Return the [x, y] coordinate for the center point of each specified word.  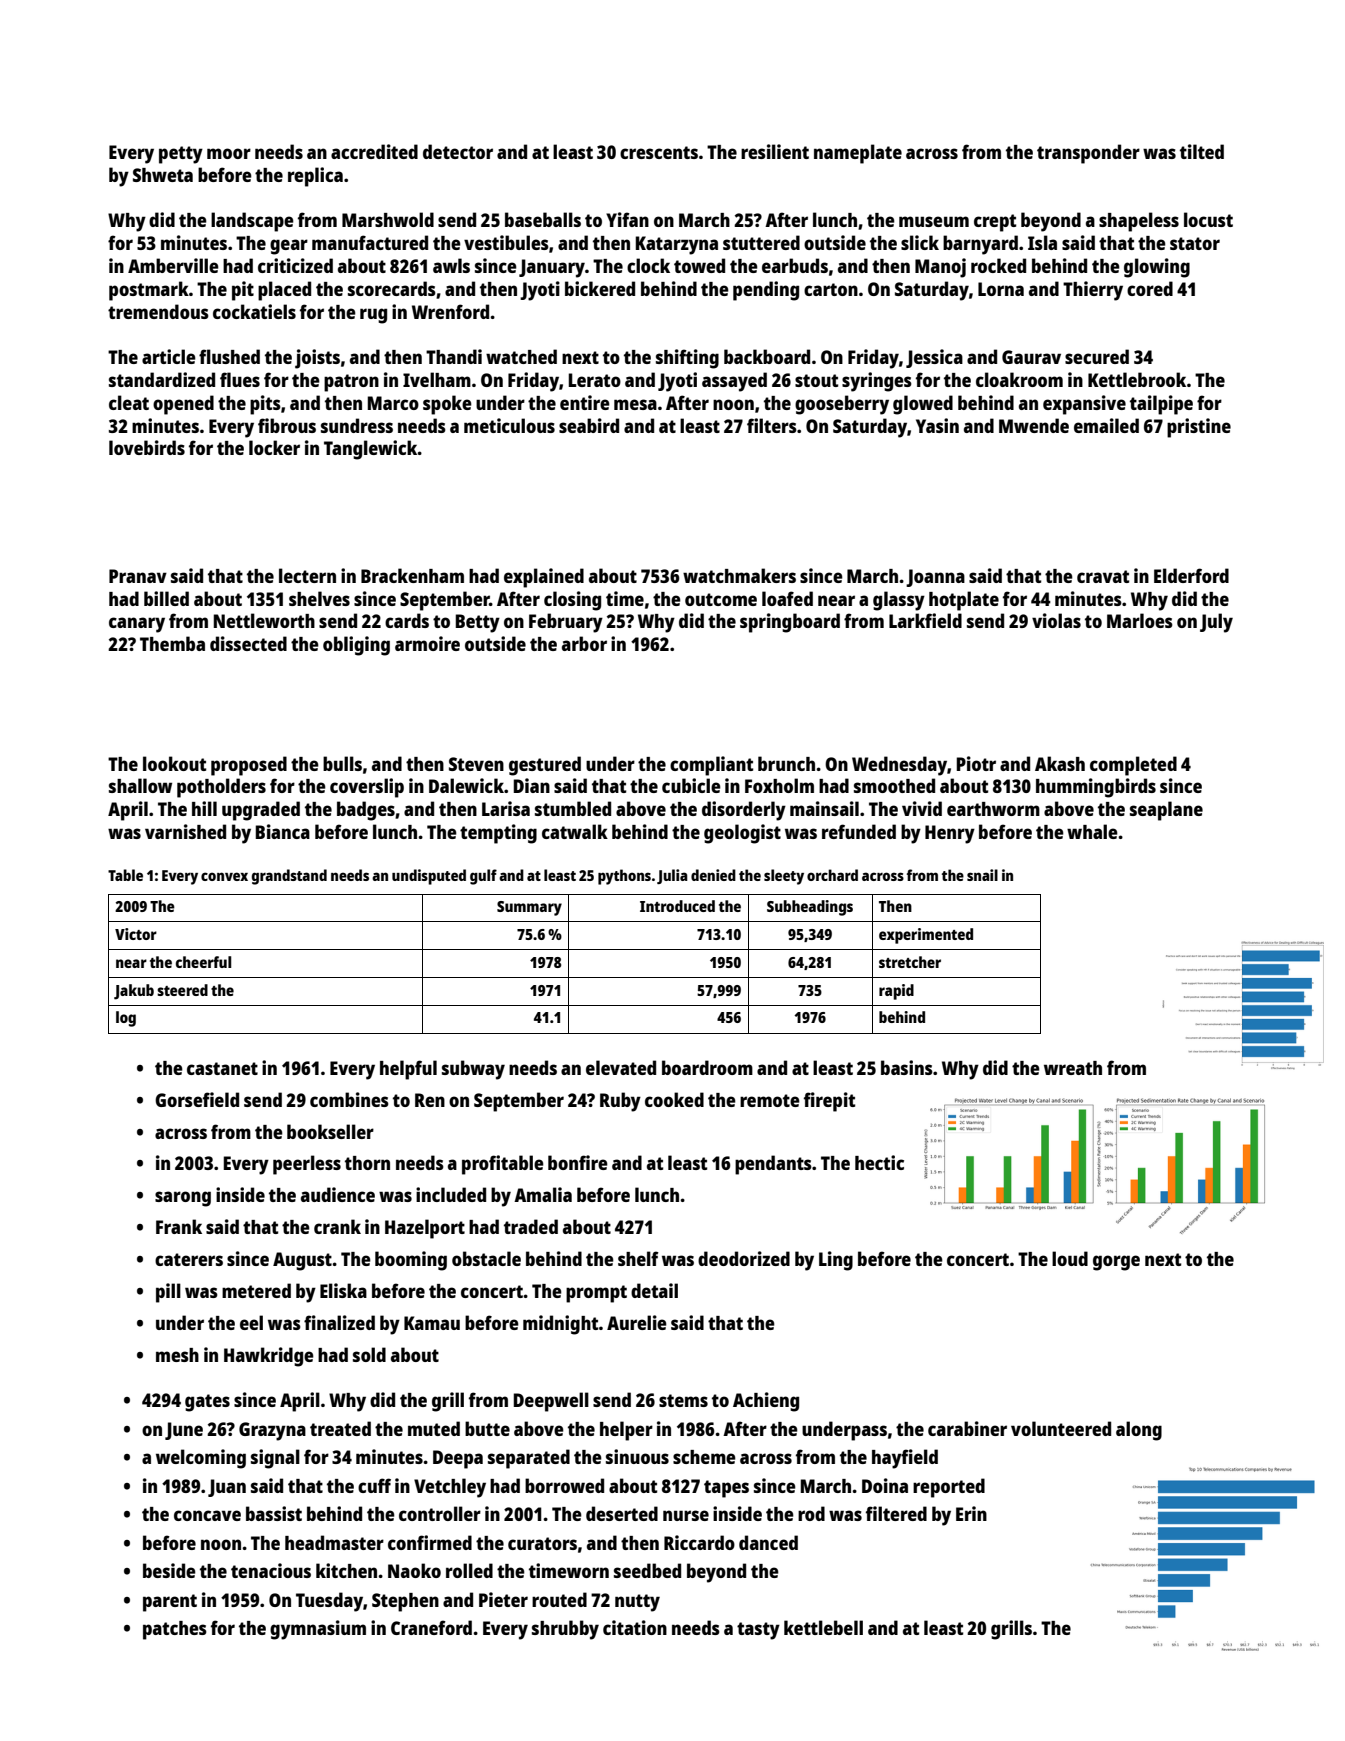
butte [487, 1428]
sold [369, 1354]
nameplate [858, 154]
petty [181, 155]
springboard [790, 623]
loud [1070, 1258]
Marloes [1140, 620]
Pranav [138, 576]
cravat [1103, 576]
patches [175, 1630]
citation [635, 1627]
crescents [659, 152]
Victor [136, 934]
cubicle [691, 785]
